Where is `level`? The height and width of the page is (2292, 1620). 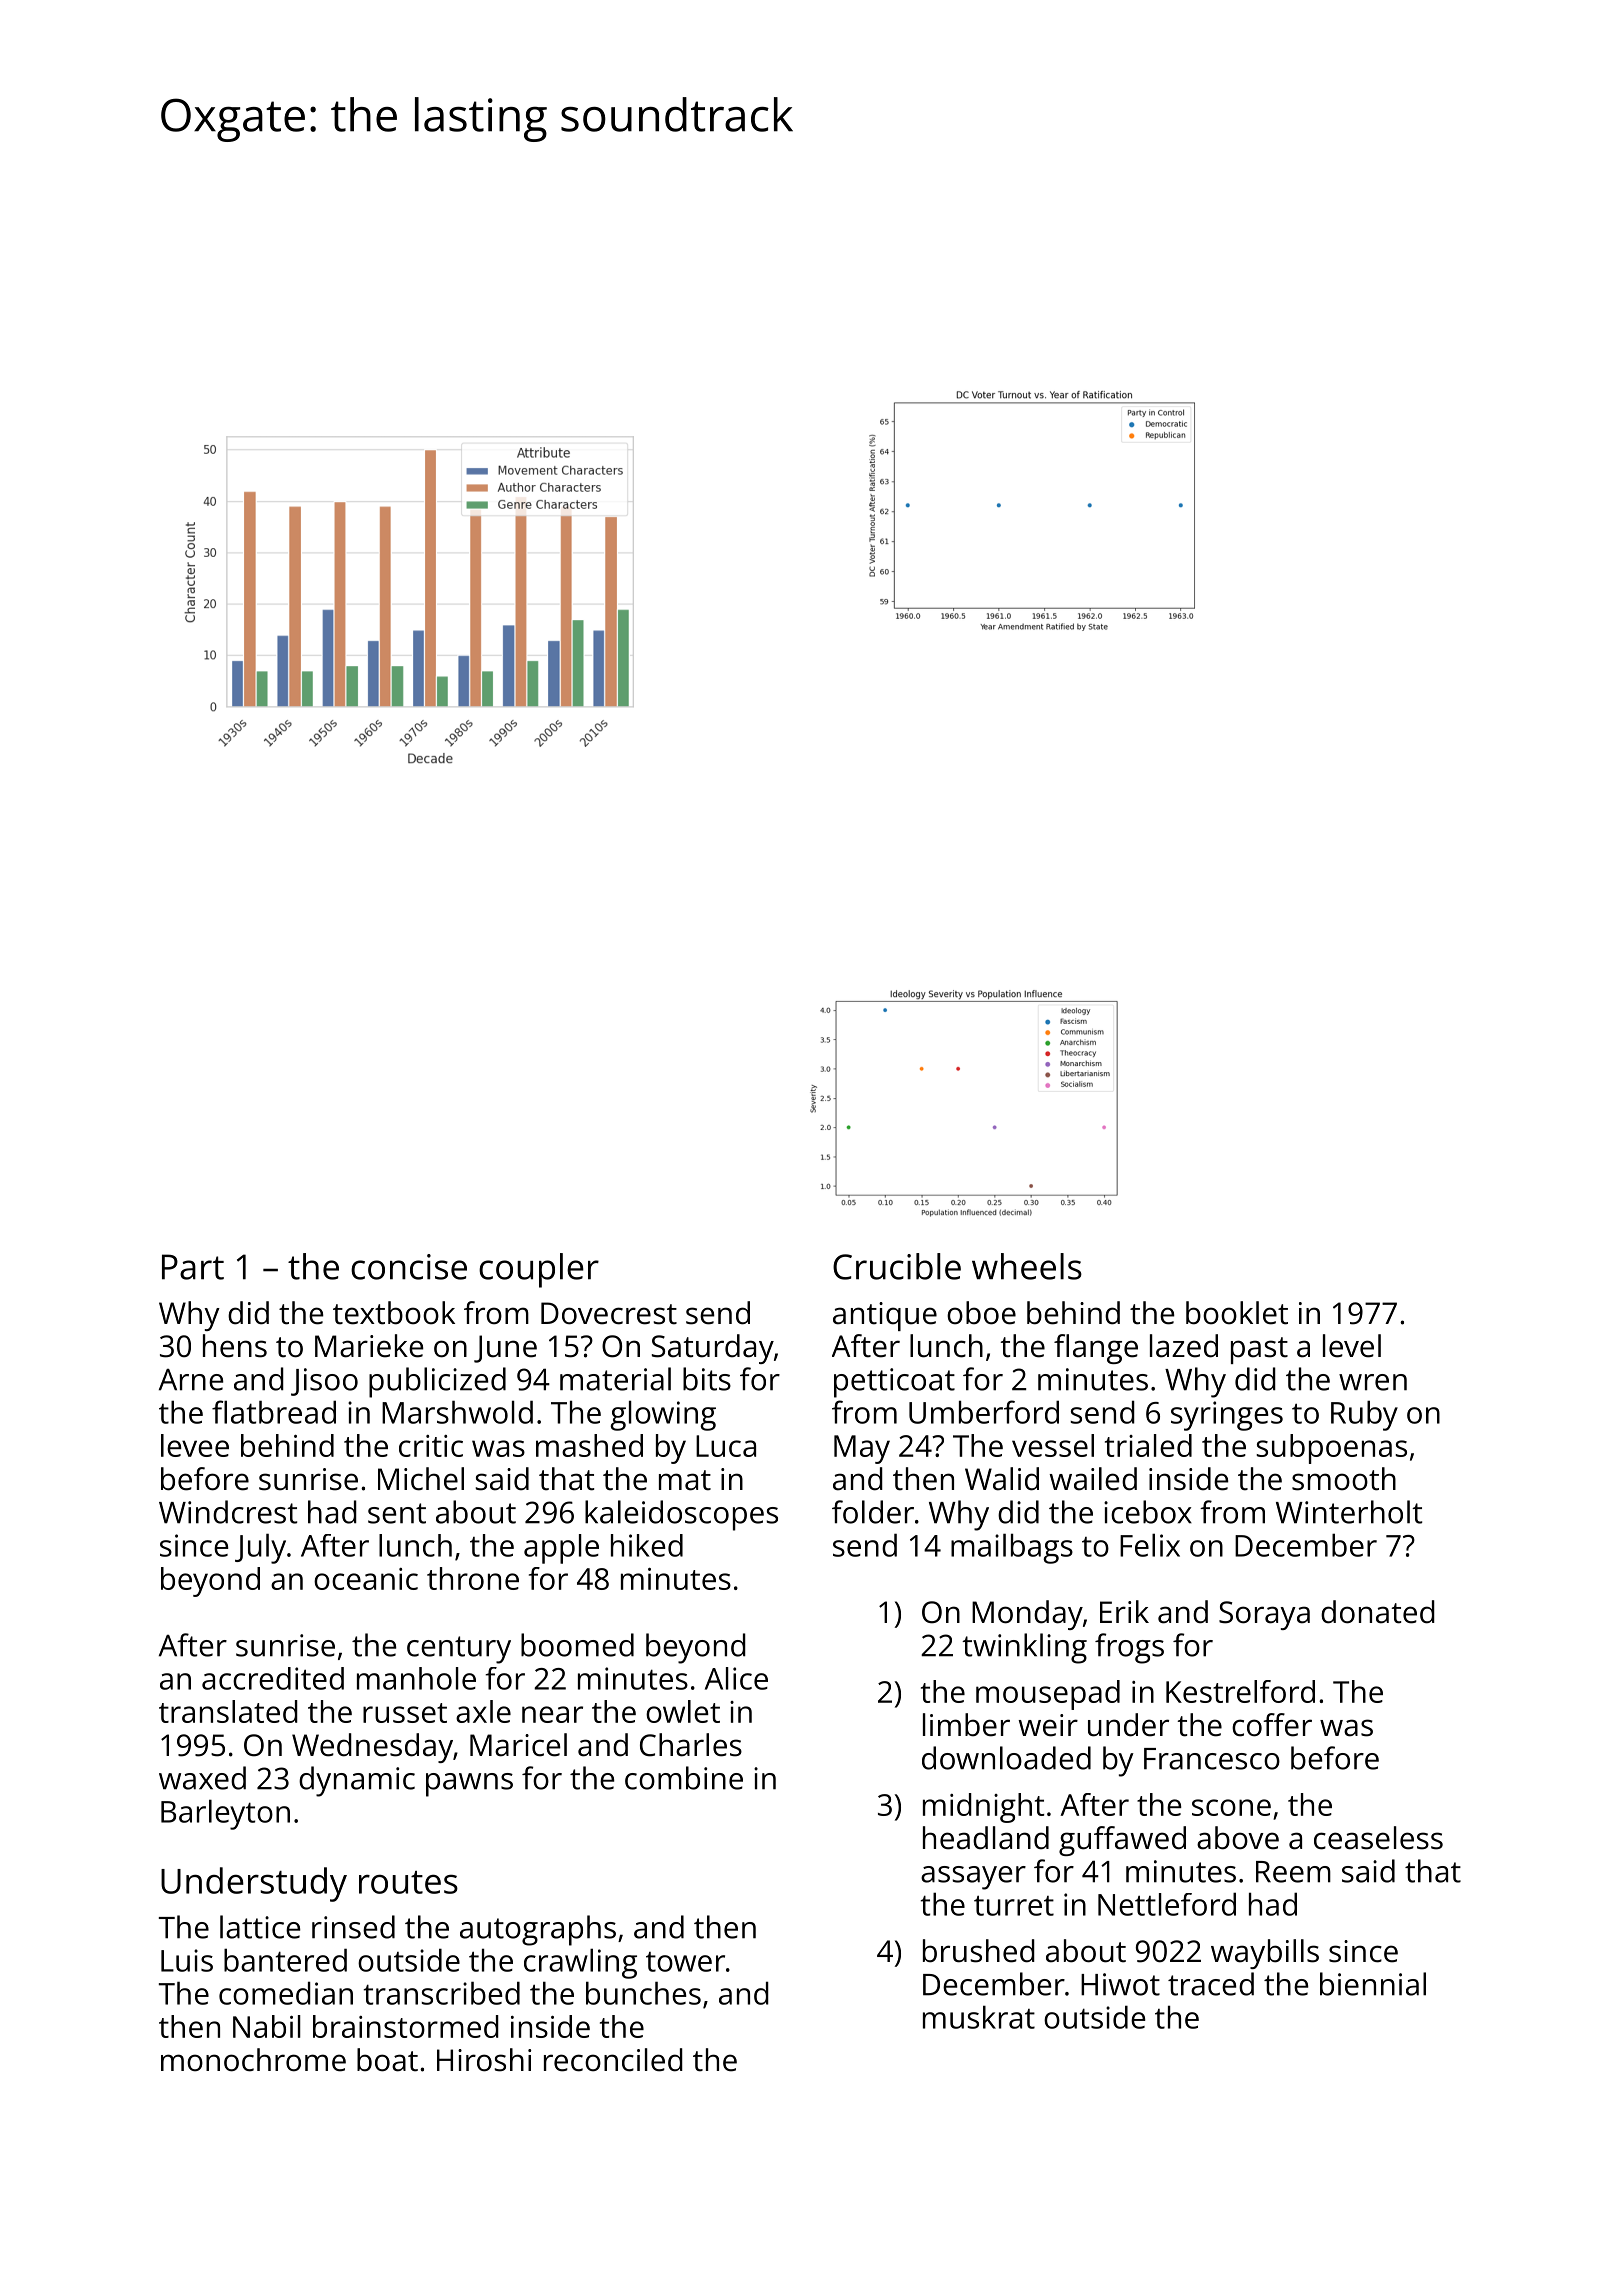
level is located at coordinates (1352, 1346).
